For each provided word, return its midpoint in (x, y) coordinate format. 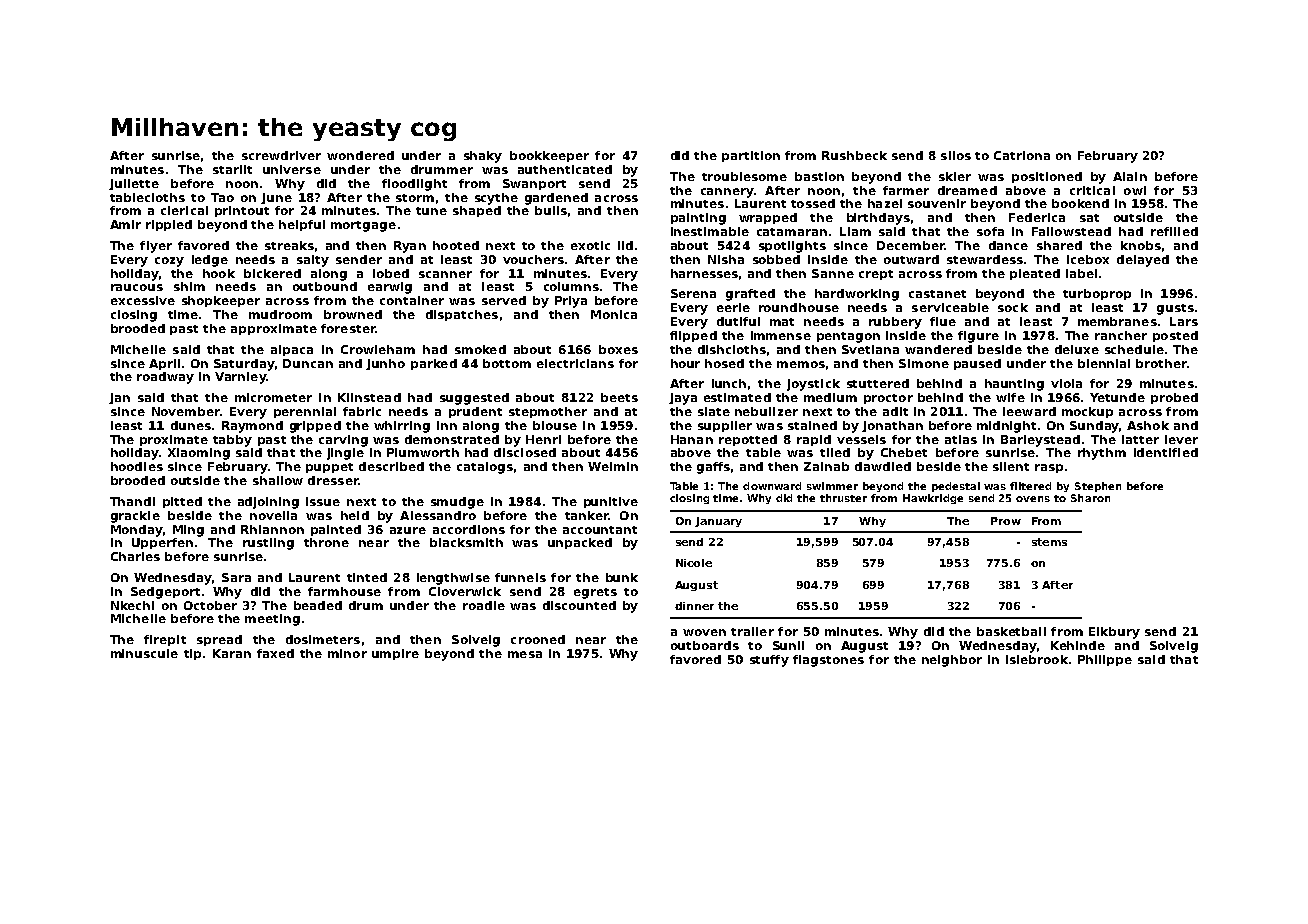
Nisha (726, 259)
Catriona (1022, 155)
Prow (1006, 521)
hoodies (137, 466)
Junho (385, 364)
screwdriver (281, 155)
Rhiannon (272, 529)
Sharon (1090, 498)
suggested (474, 399)
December (911, 245)
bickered (272, 273)
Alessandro (438, 515)
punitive (611, 502)
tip (192, 654)
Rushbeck (854, 155)
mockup (1087, 412)
